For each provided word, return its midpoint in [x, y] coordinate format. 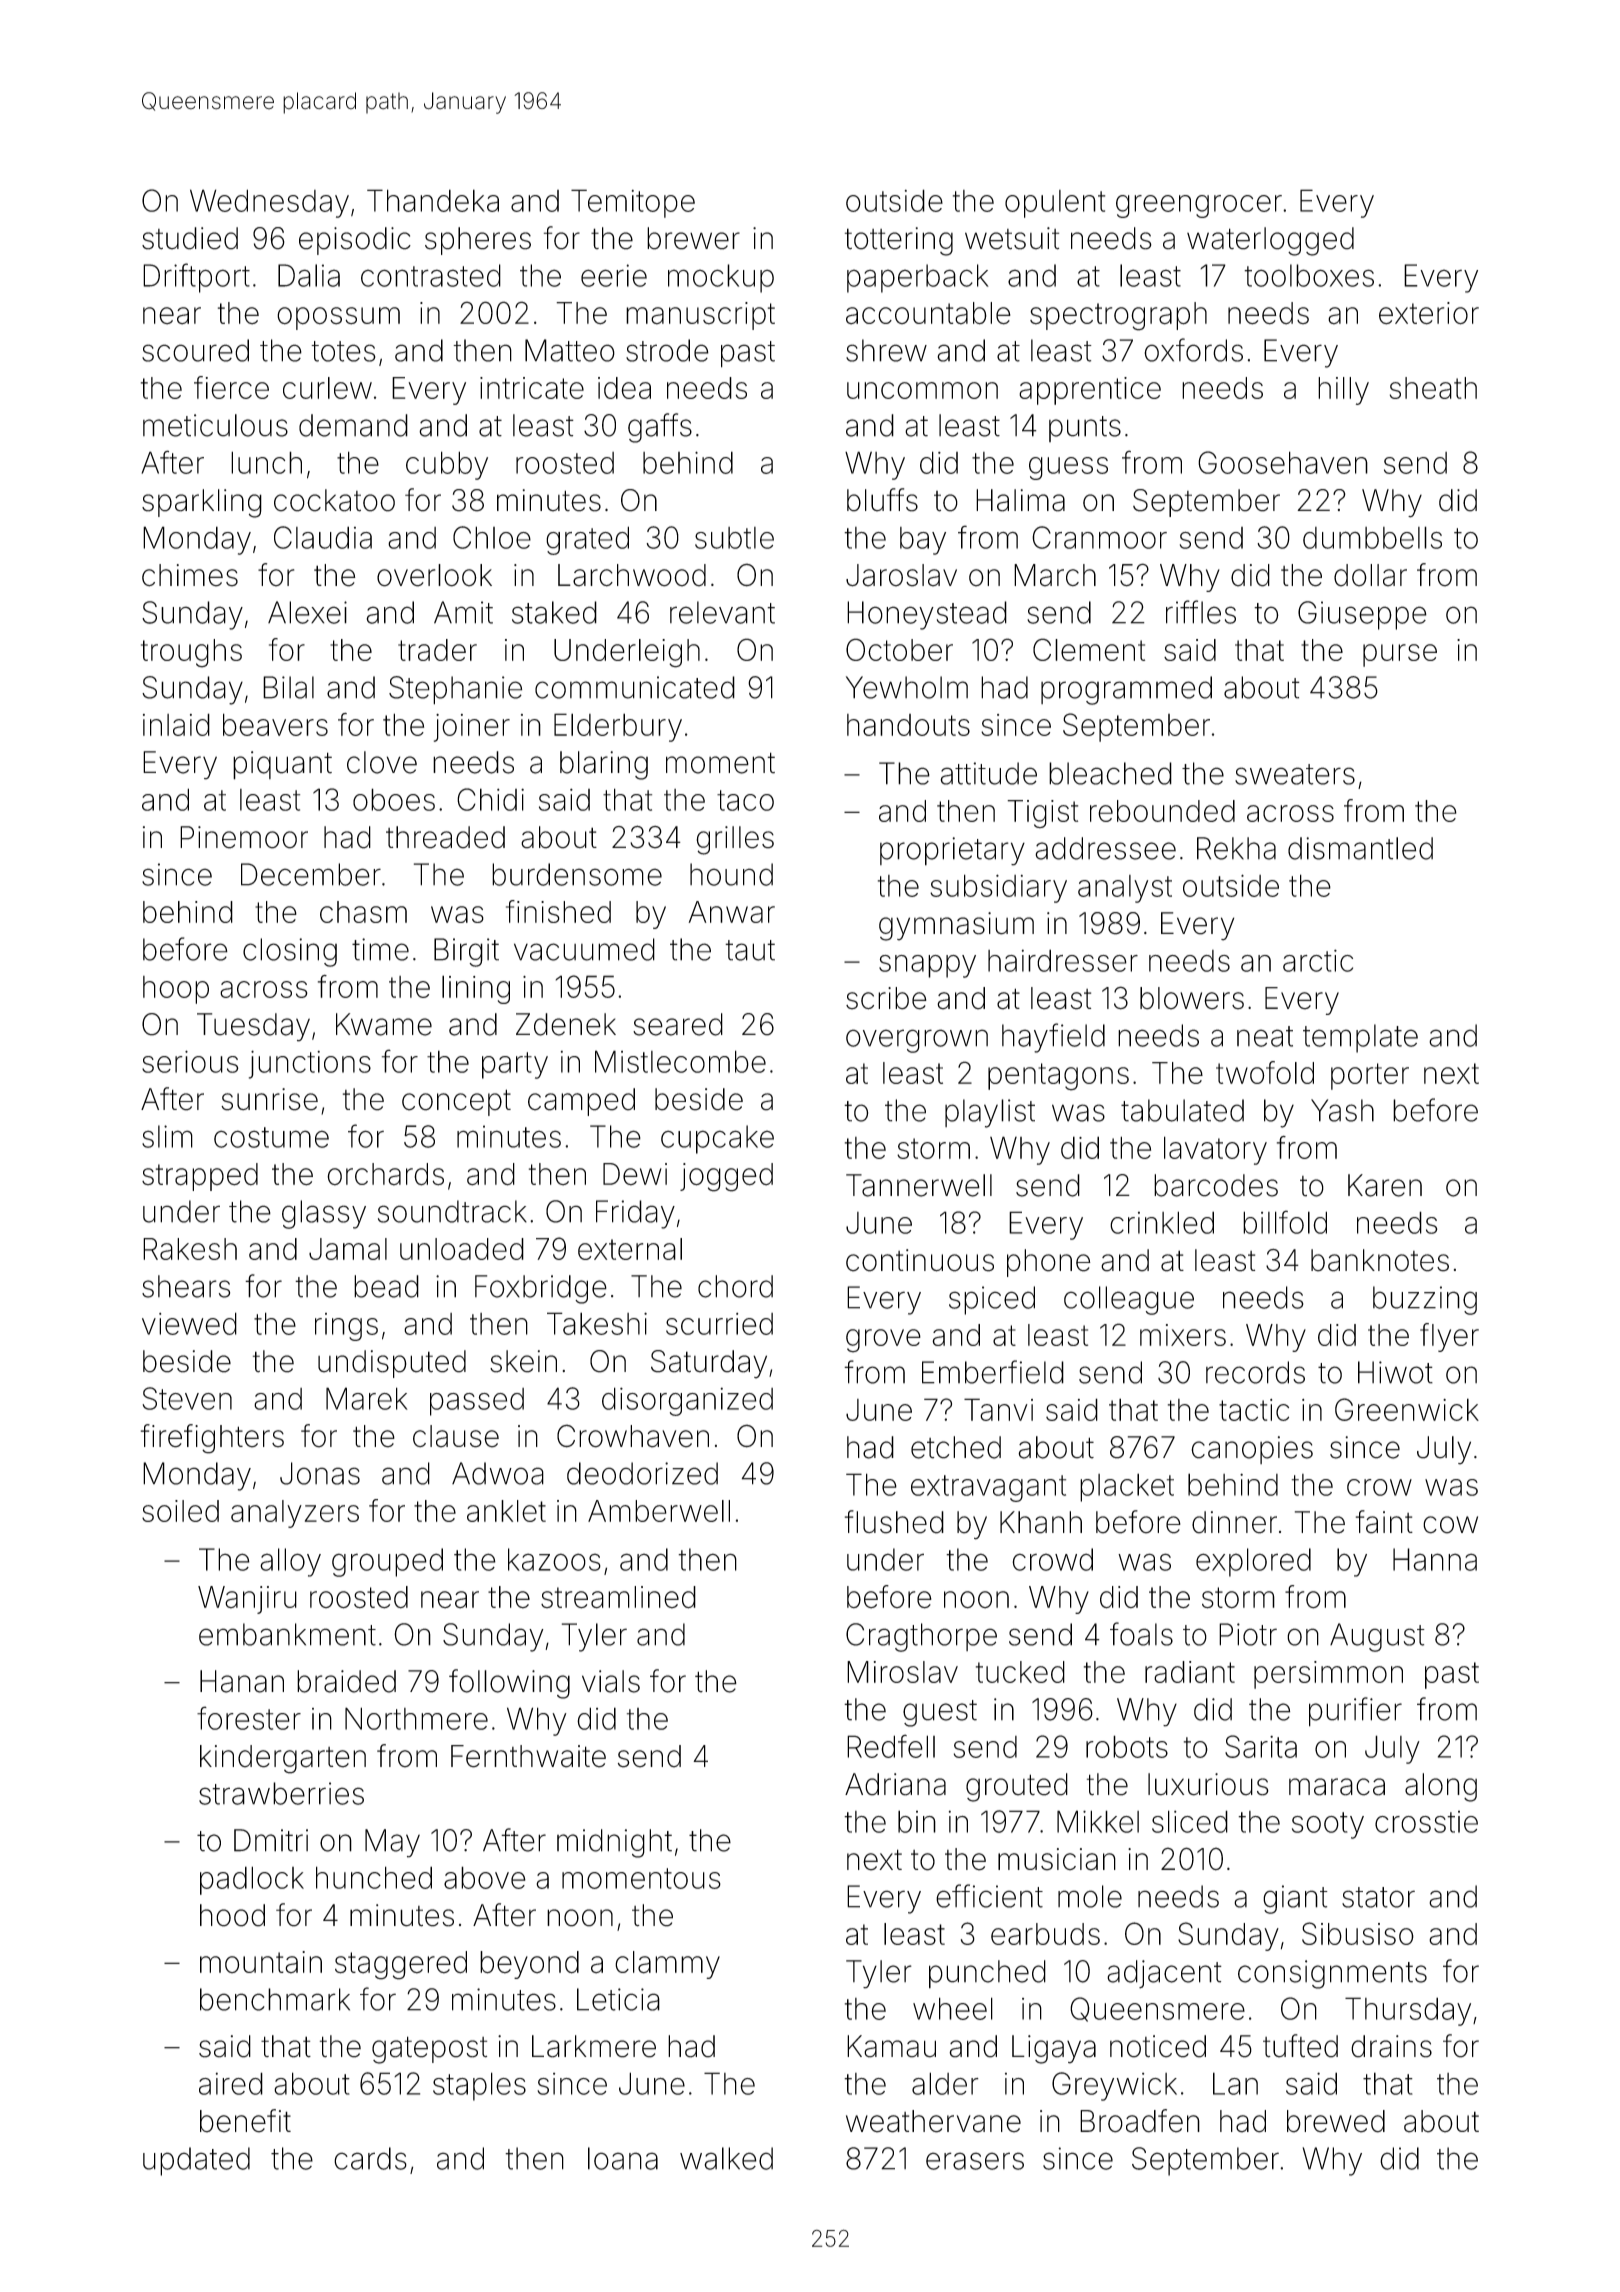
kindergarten [283, 1759]
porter [1370, 1076]
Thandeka [433, 200]
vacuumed [584, 949]
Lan [1235, 2083]
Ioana [623, 2158]
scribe [886, 998]
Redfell [891, 1746]
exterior [1429, 313]
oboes [394, 799]
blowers [1192, 998]
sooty [1328, 1825]
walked [726, 2158]
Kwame [384, 1024]
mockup [721, 278]
